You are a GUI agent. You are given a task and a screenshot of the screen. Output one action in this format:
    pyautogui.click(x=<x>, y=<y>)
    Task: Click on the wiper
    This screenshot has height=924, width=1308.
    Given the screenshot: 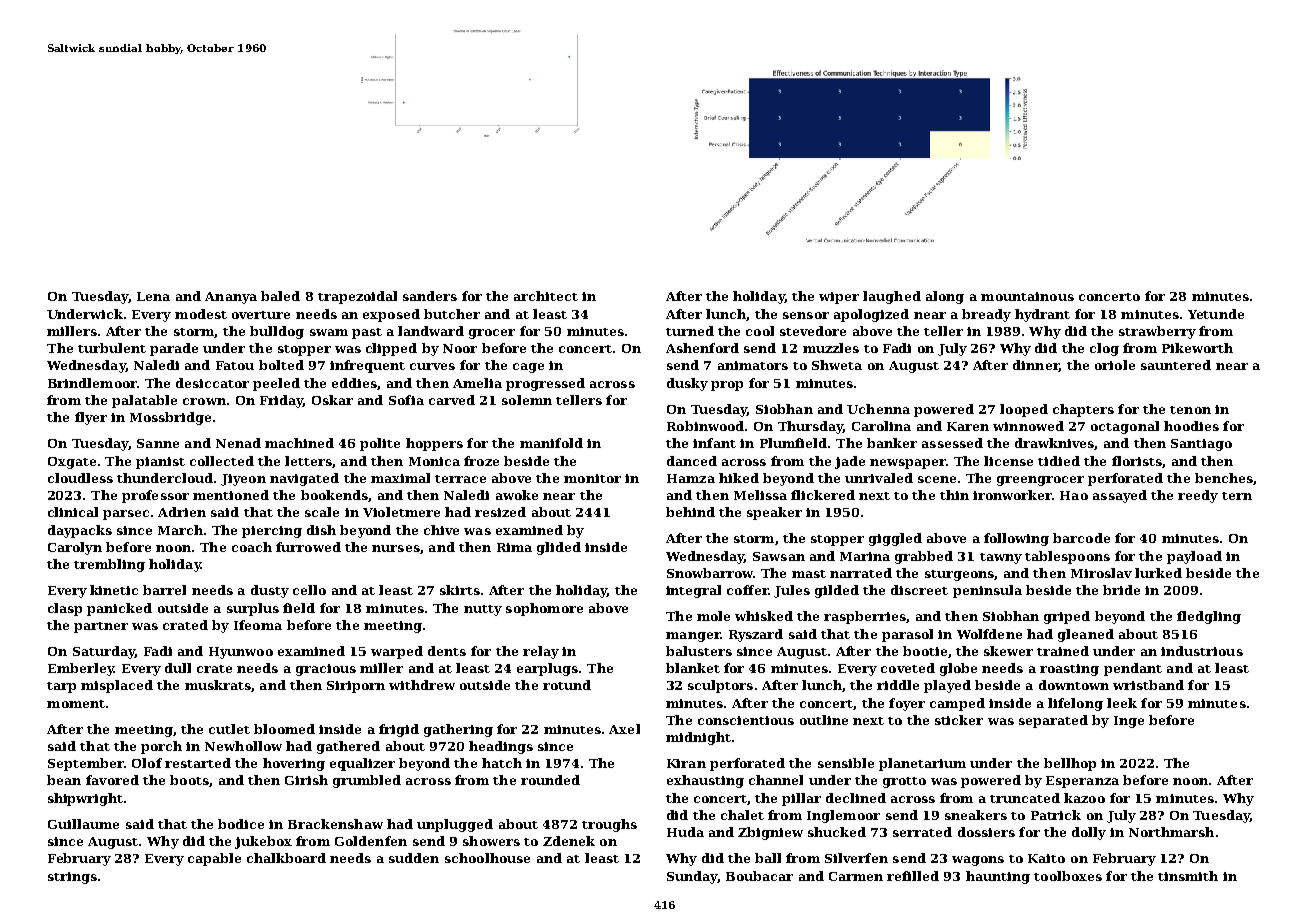 What is the action you would take?
    pyautogui.click(x=839, y=298)
